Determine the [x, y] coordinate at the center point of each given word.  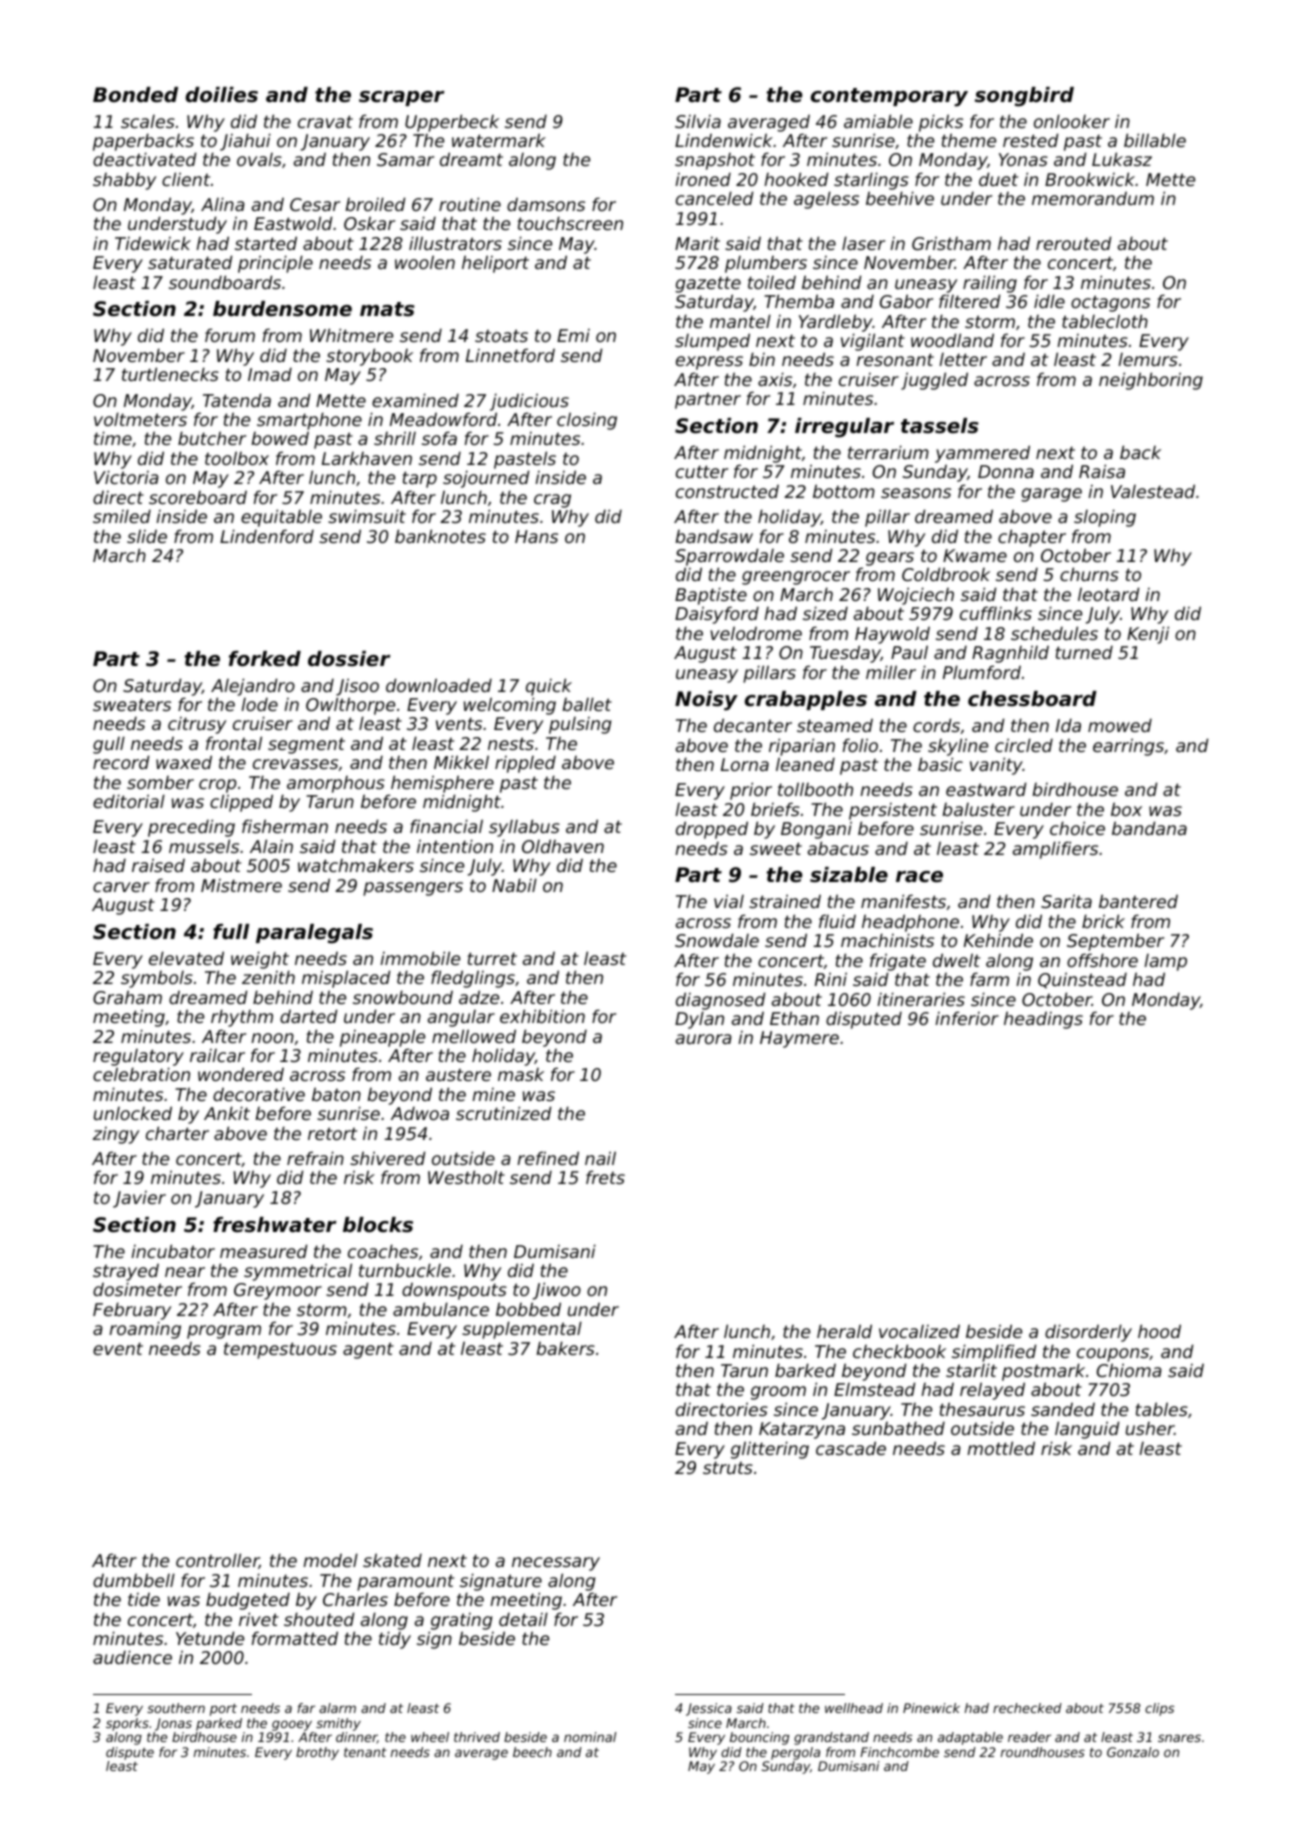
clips [1159, 1709]
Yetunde [210, 1638]
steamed [835, 725]
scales [148, 121]
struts [728, 1467]
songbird [1024, 97]
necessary [556, 1564]
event [118, 1348]
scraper [402, 98]
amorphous [336, 784]
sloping [1105, 518]
